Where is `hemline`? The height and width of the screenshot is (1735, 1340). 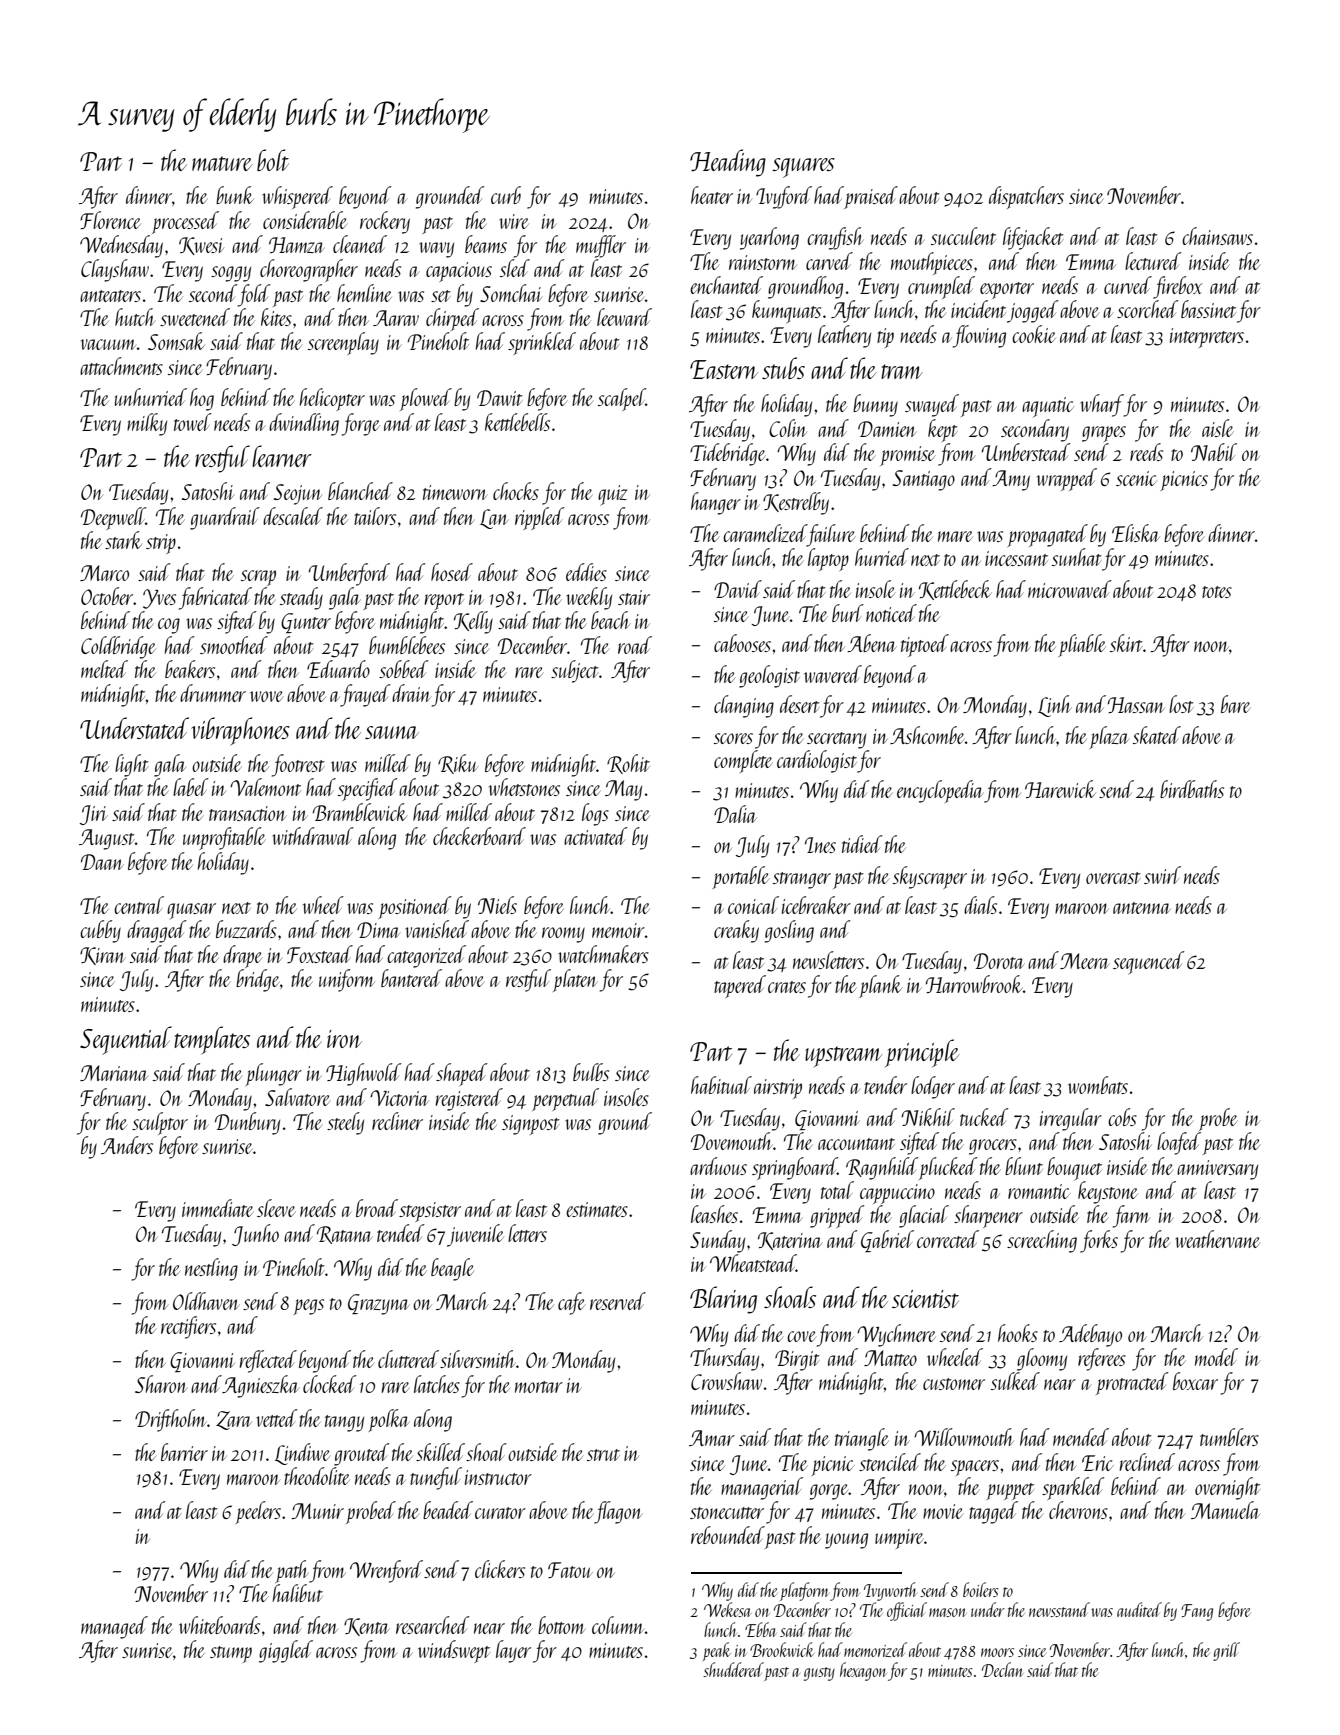 hemline is located at coordinates (364, 293).
